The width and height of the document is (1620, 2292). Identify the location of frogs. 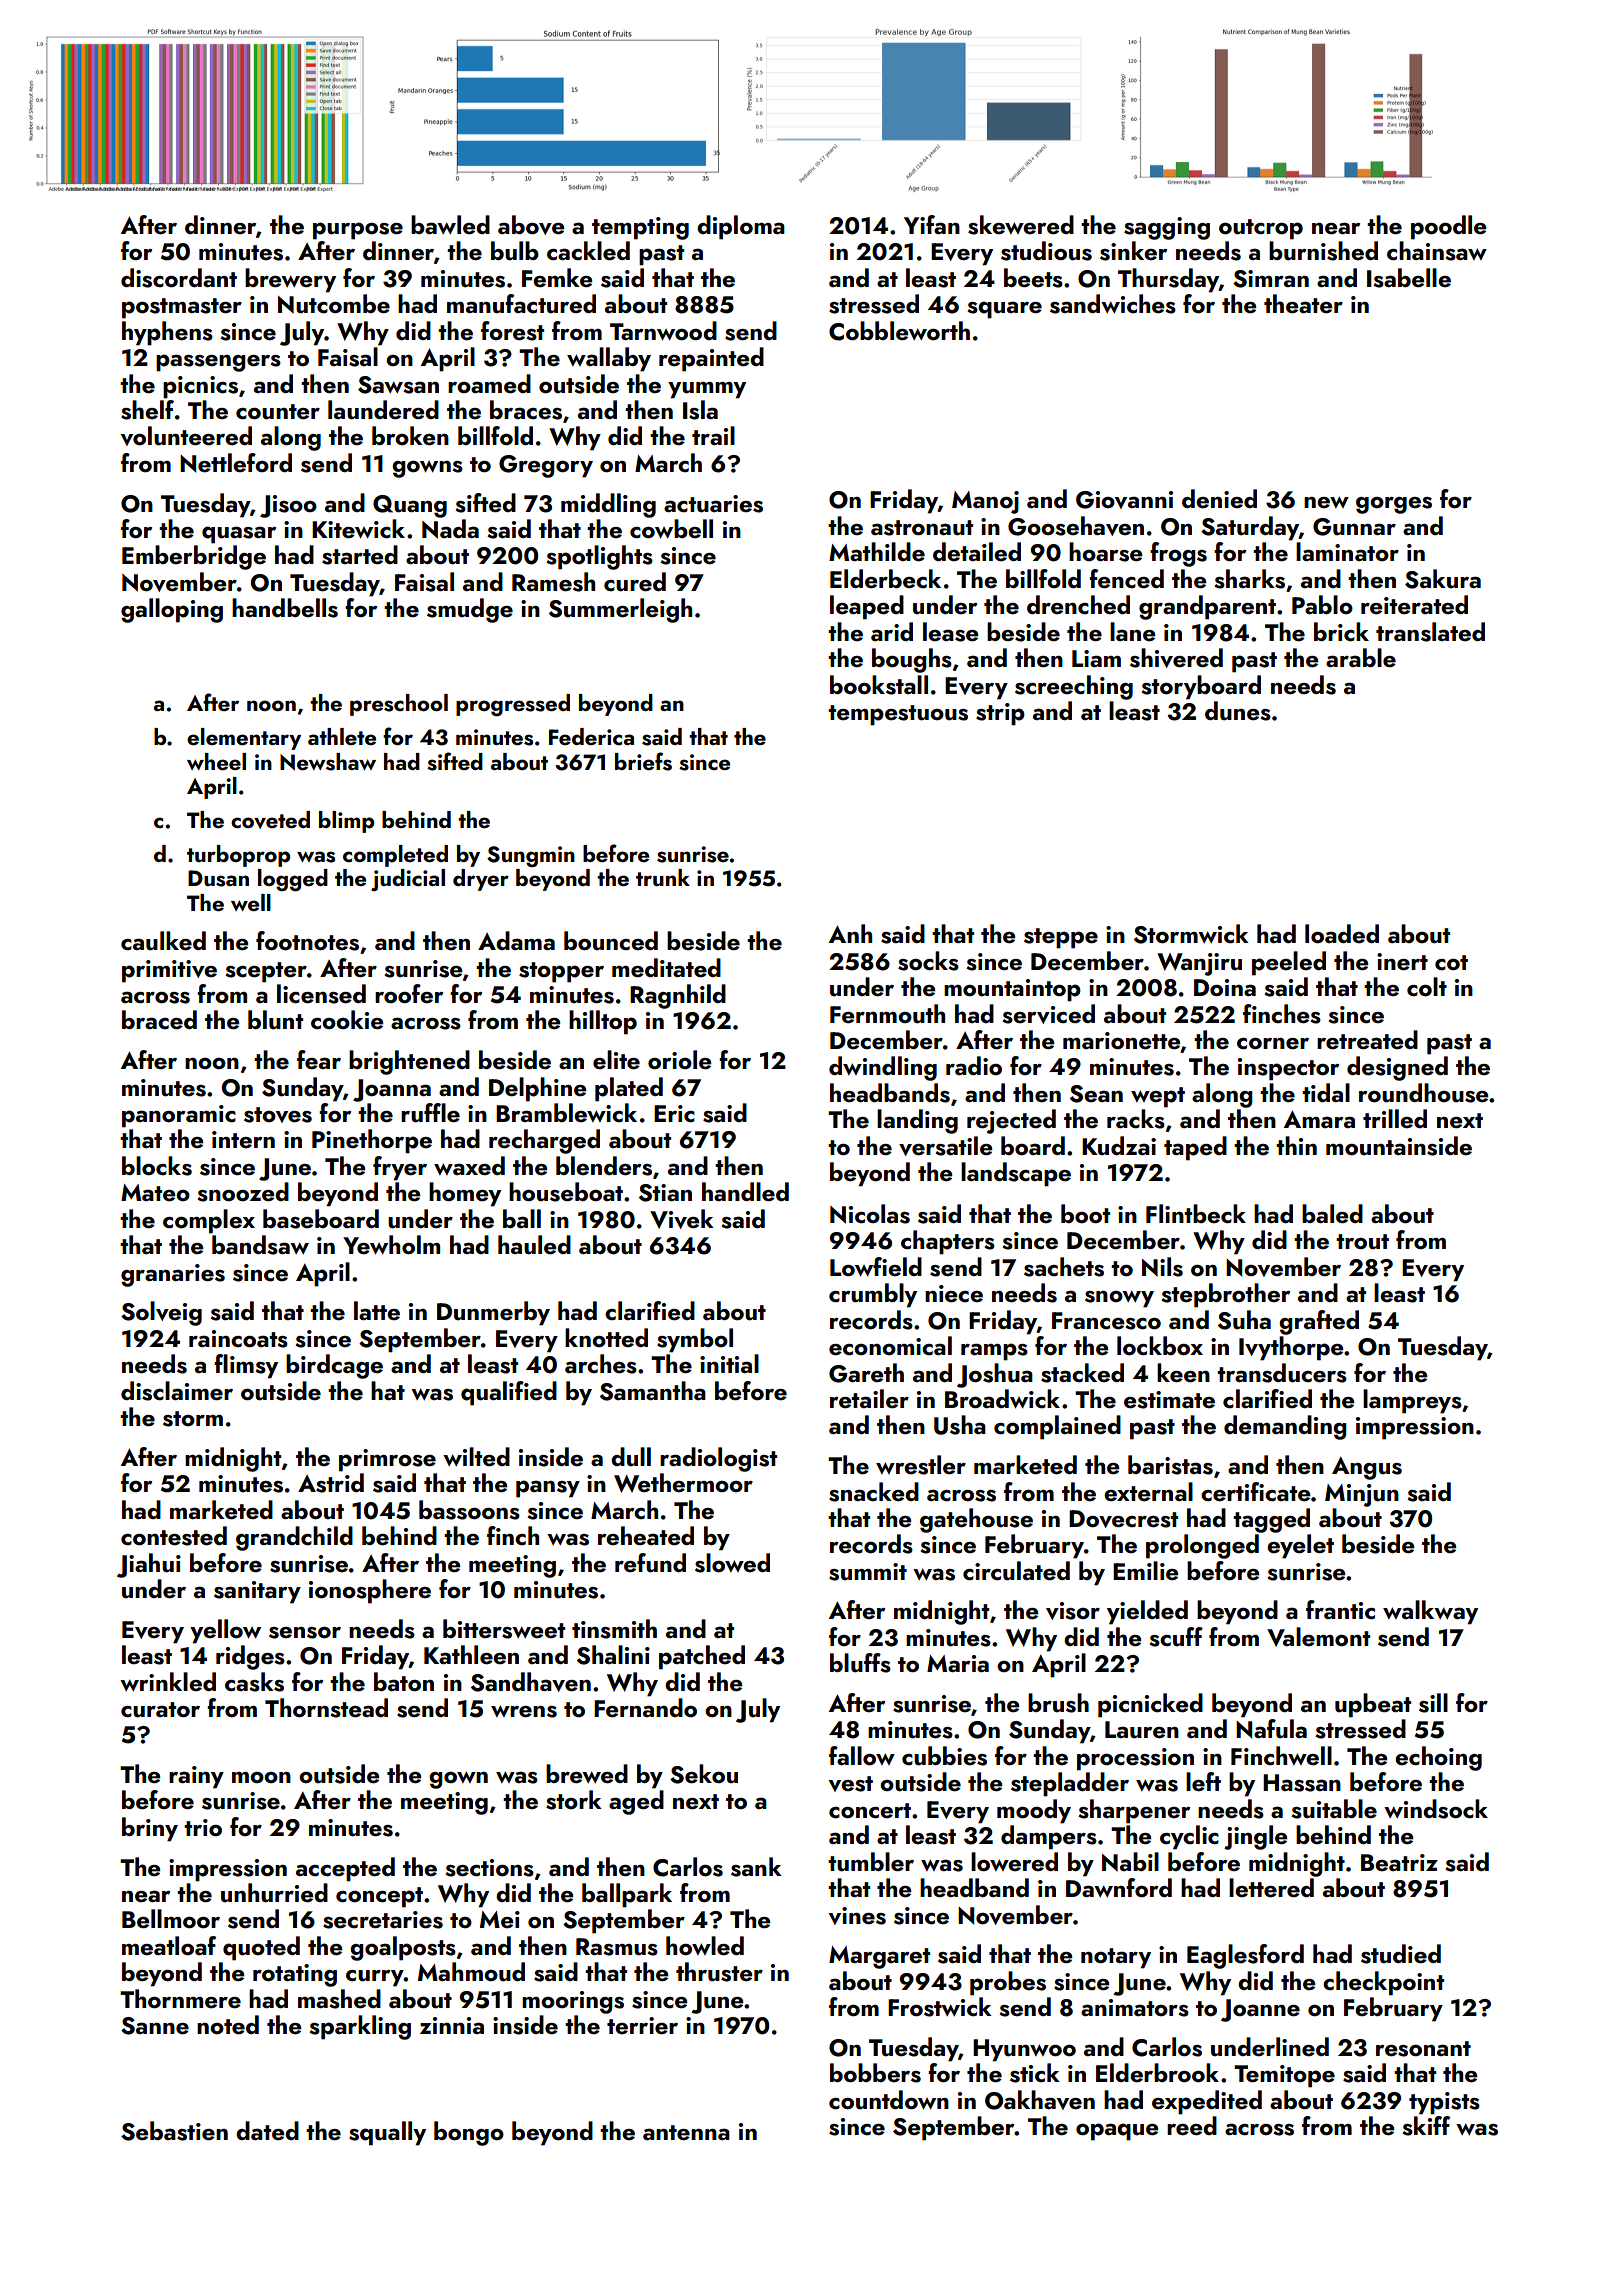
(1178, 554).
